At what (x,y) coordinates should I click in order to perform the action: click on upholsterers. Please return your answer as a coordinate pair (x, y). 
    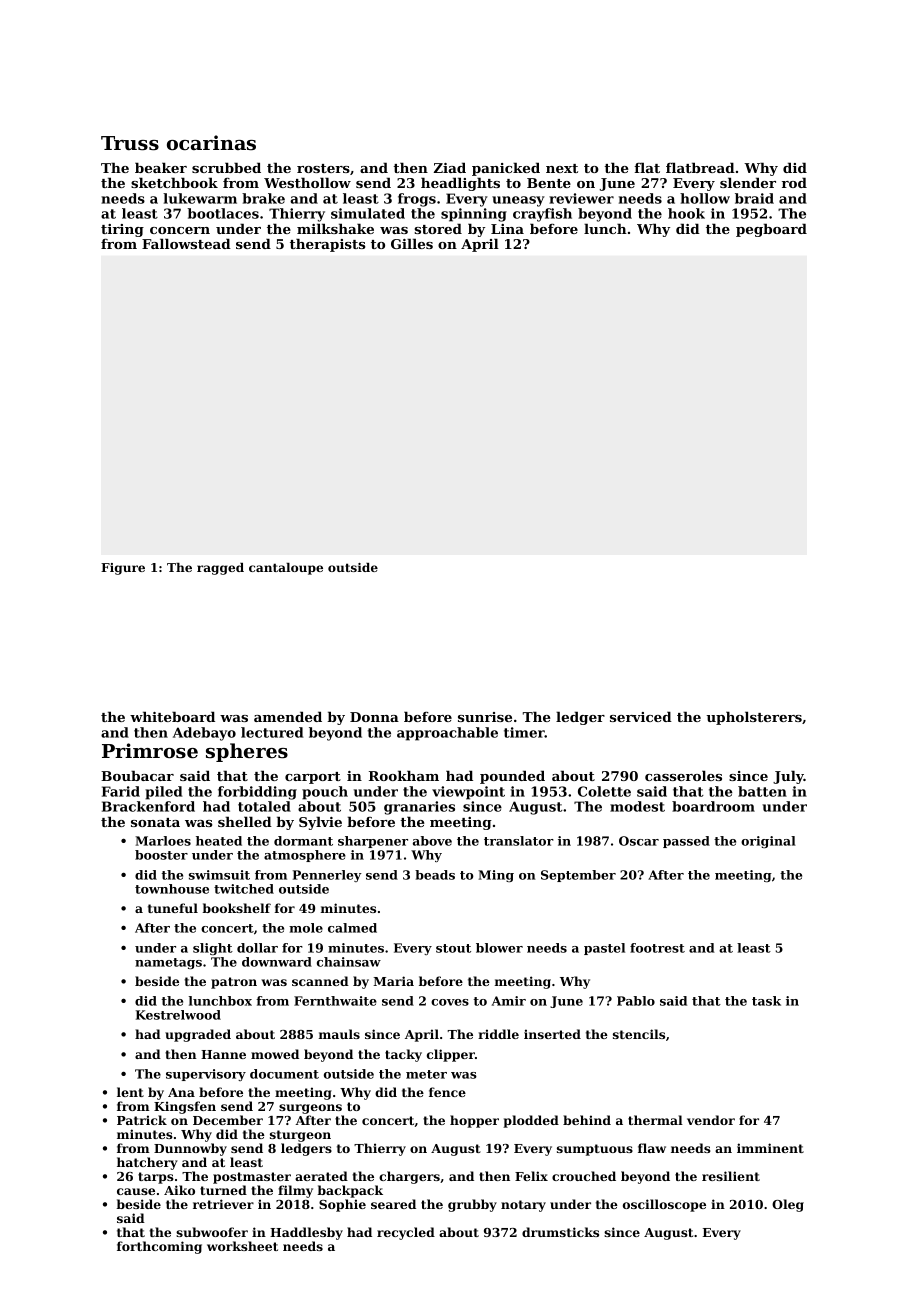
    Looking at the image, I should click on (754, 718).
